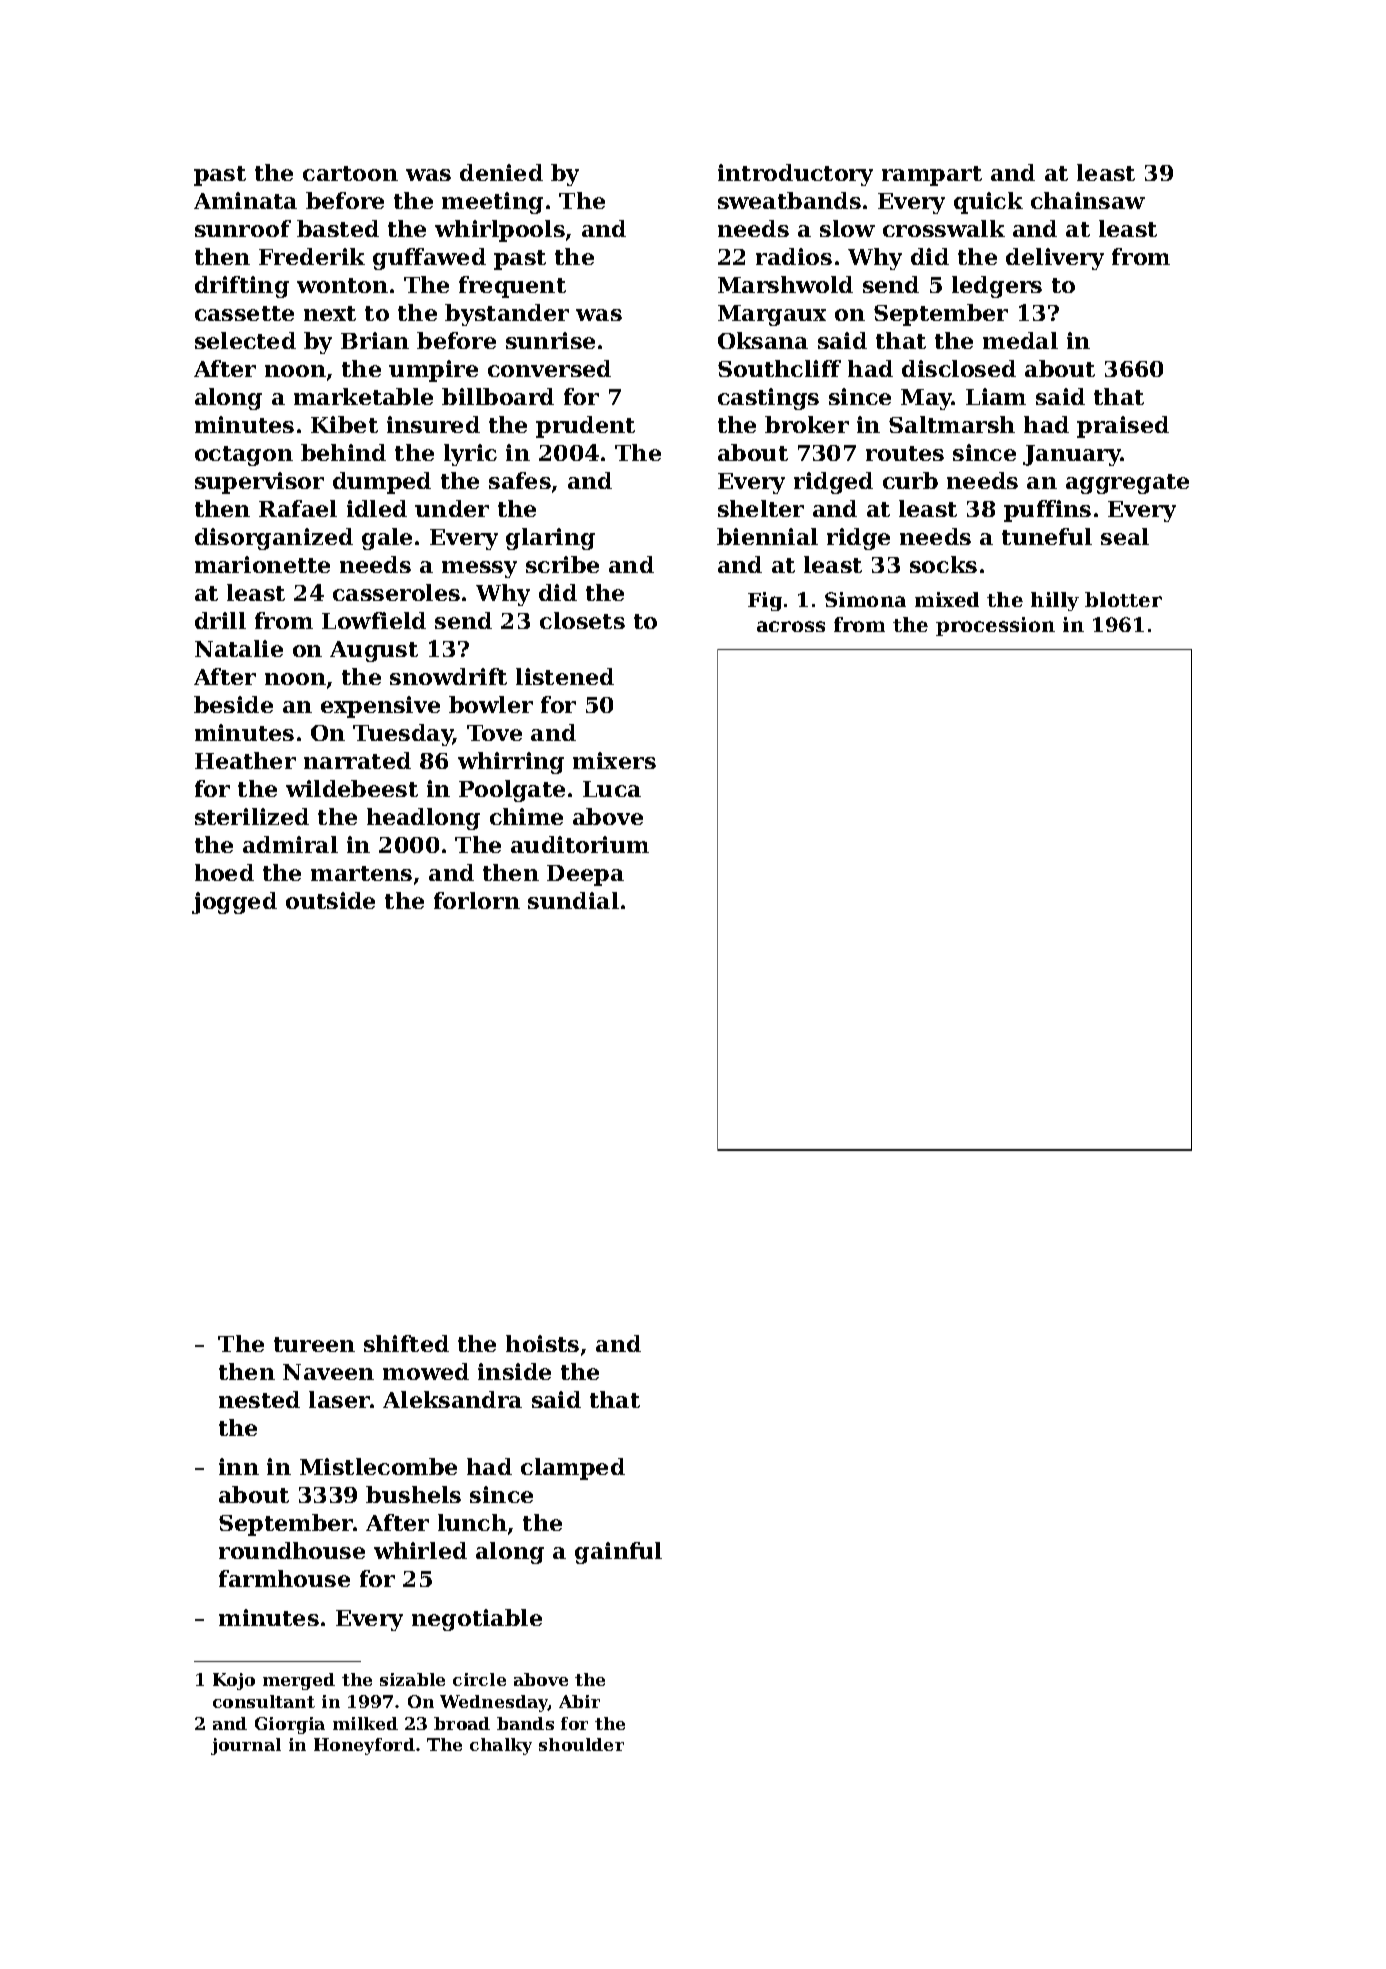 The width and height of the screenshot is (1386, 1969). I want to click on chainsaw, so click(1088, 200).
